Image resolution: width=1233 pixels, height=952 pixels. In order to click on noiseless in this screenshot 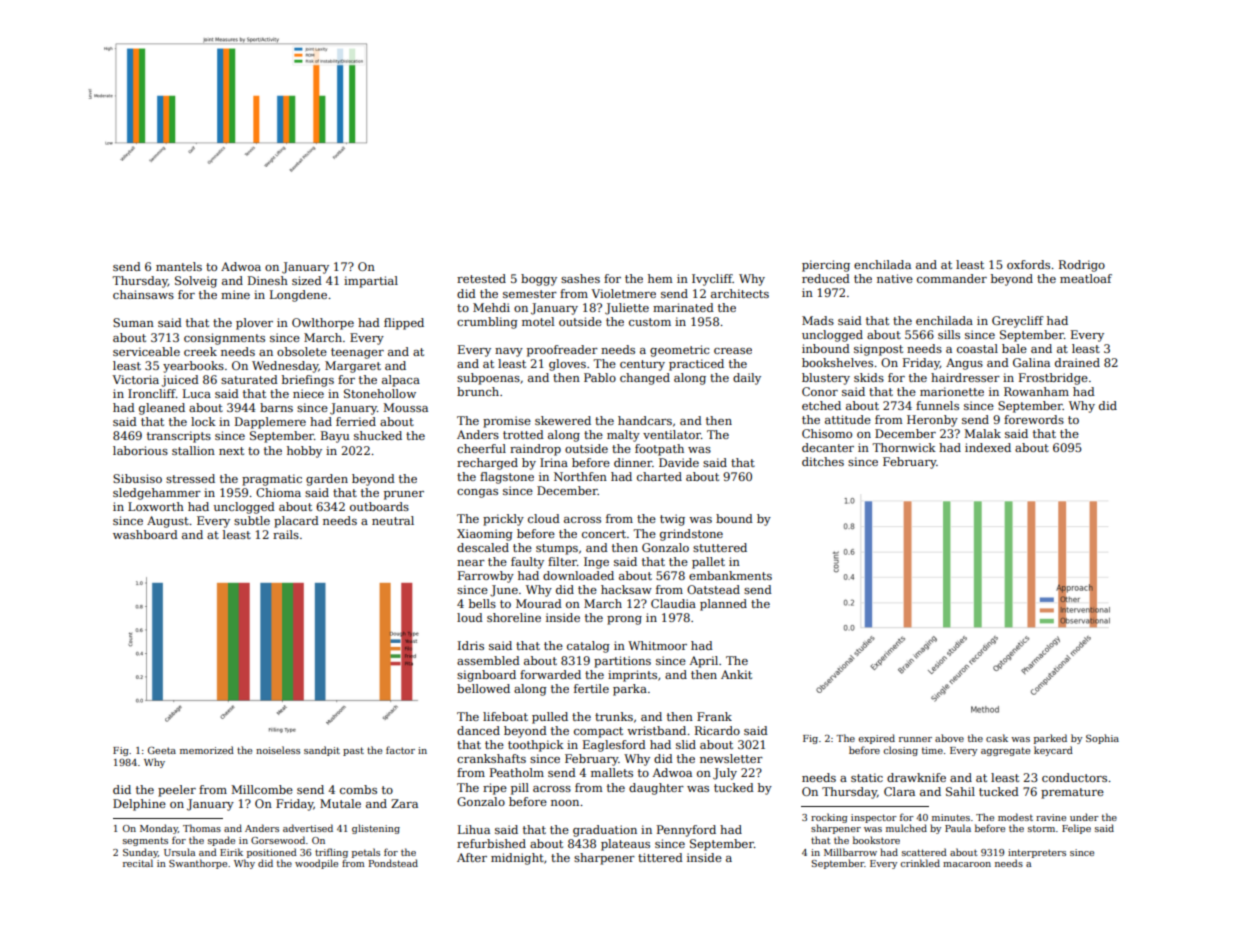, I will do `click(278, 750)`.
